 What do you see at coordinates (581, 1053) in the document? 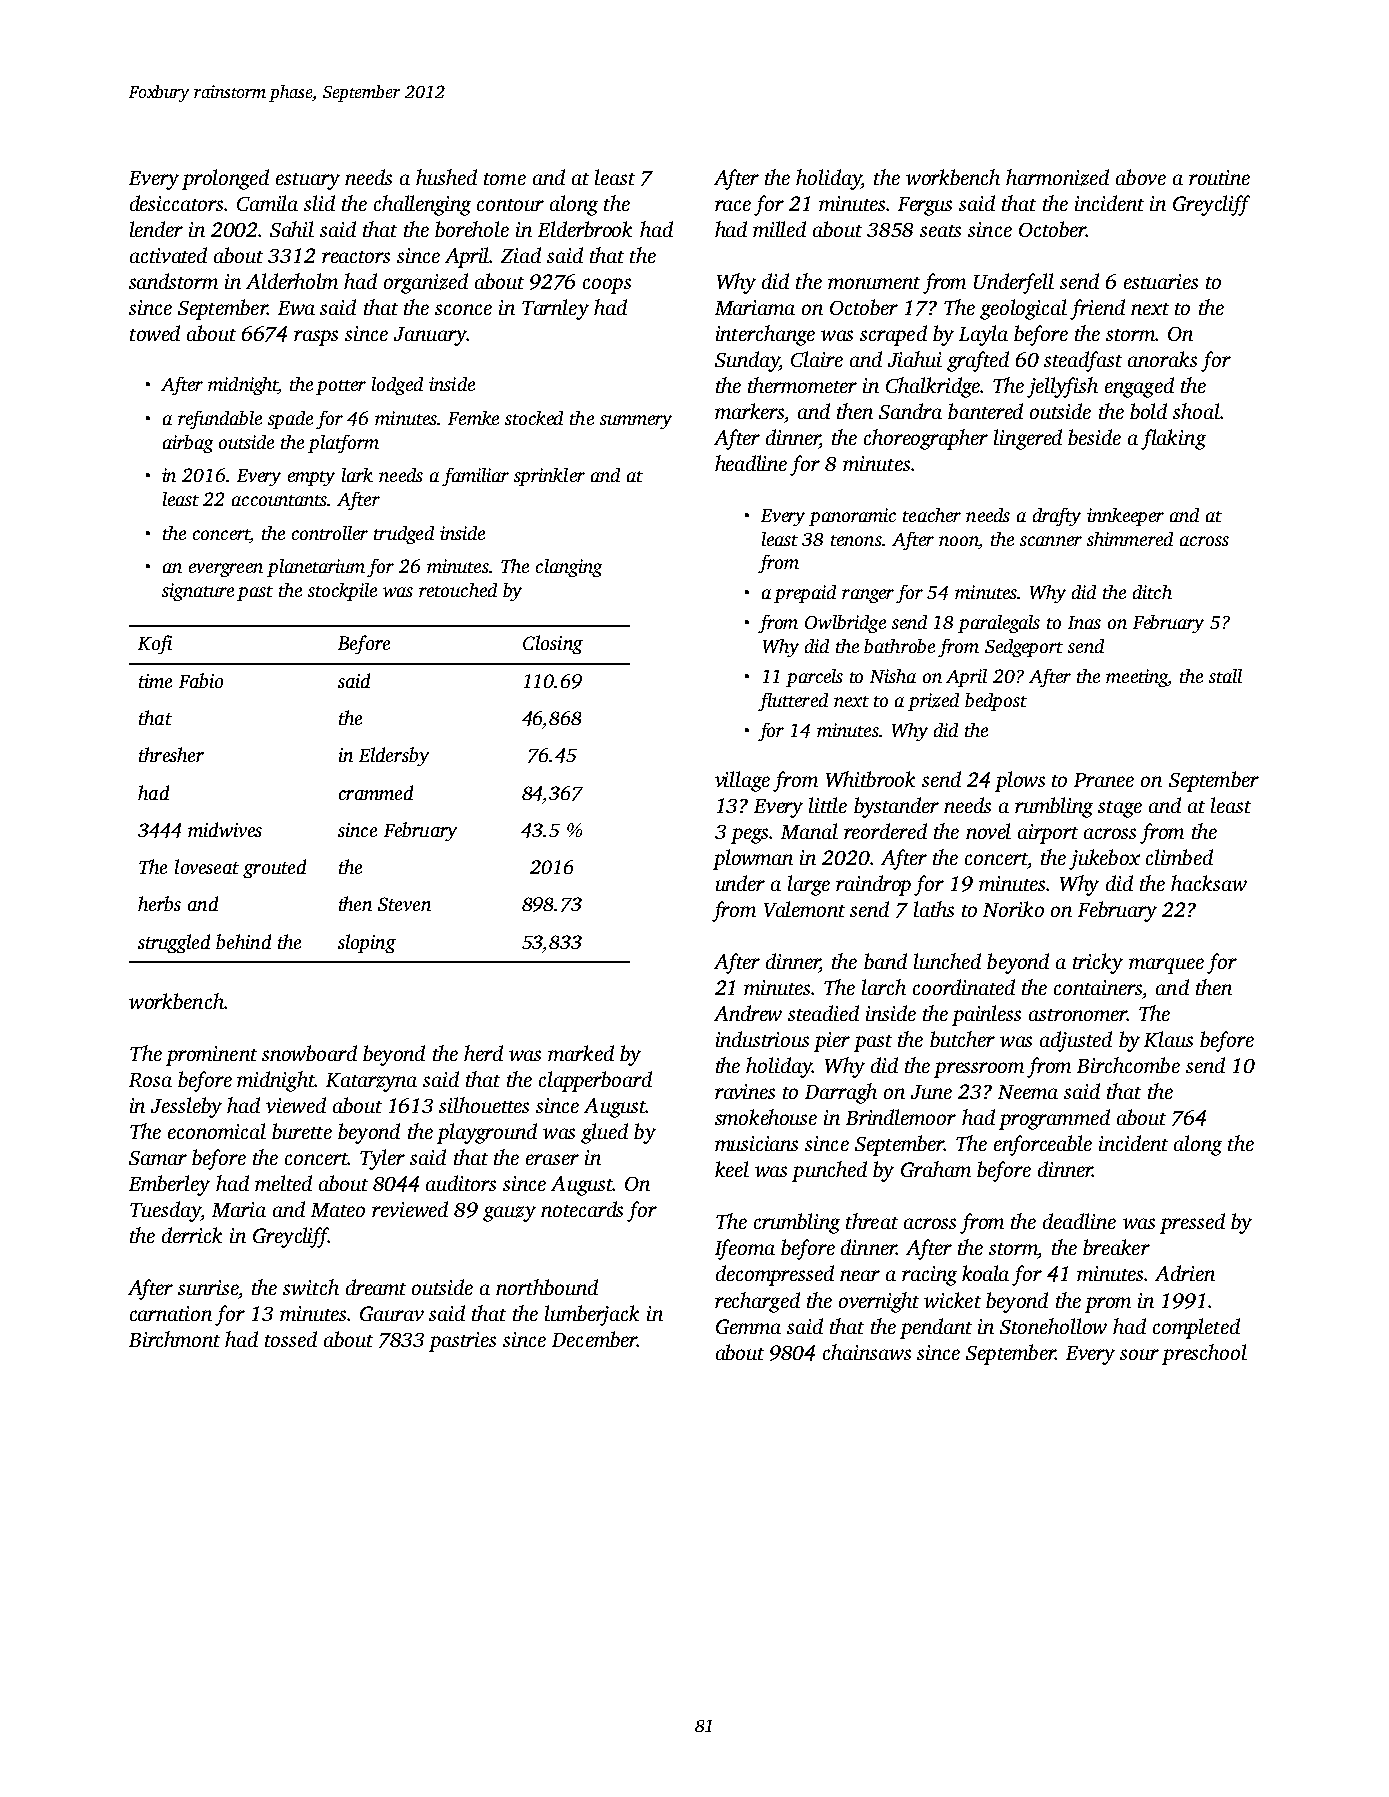
I see `marked` at bounding box center [581, 1053].
